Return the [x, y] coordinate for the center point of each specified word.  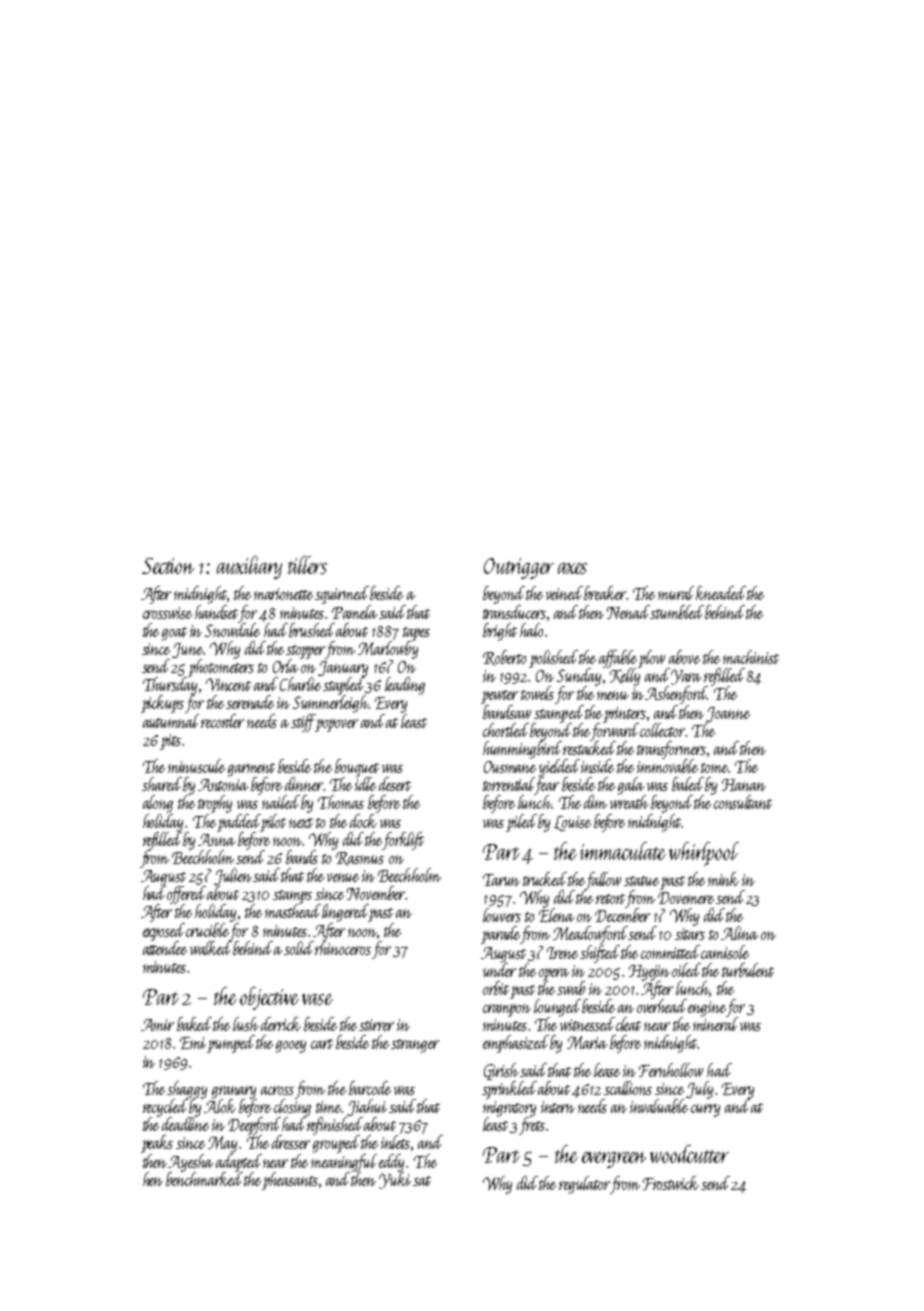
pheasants [290, 1181]
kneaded [721, 593]
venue [343, 877]
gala [631, 786]
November [376, 893]
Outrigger [519, 568]
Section [168, 566]
